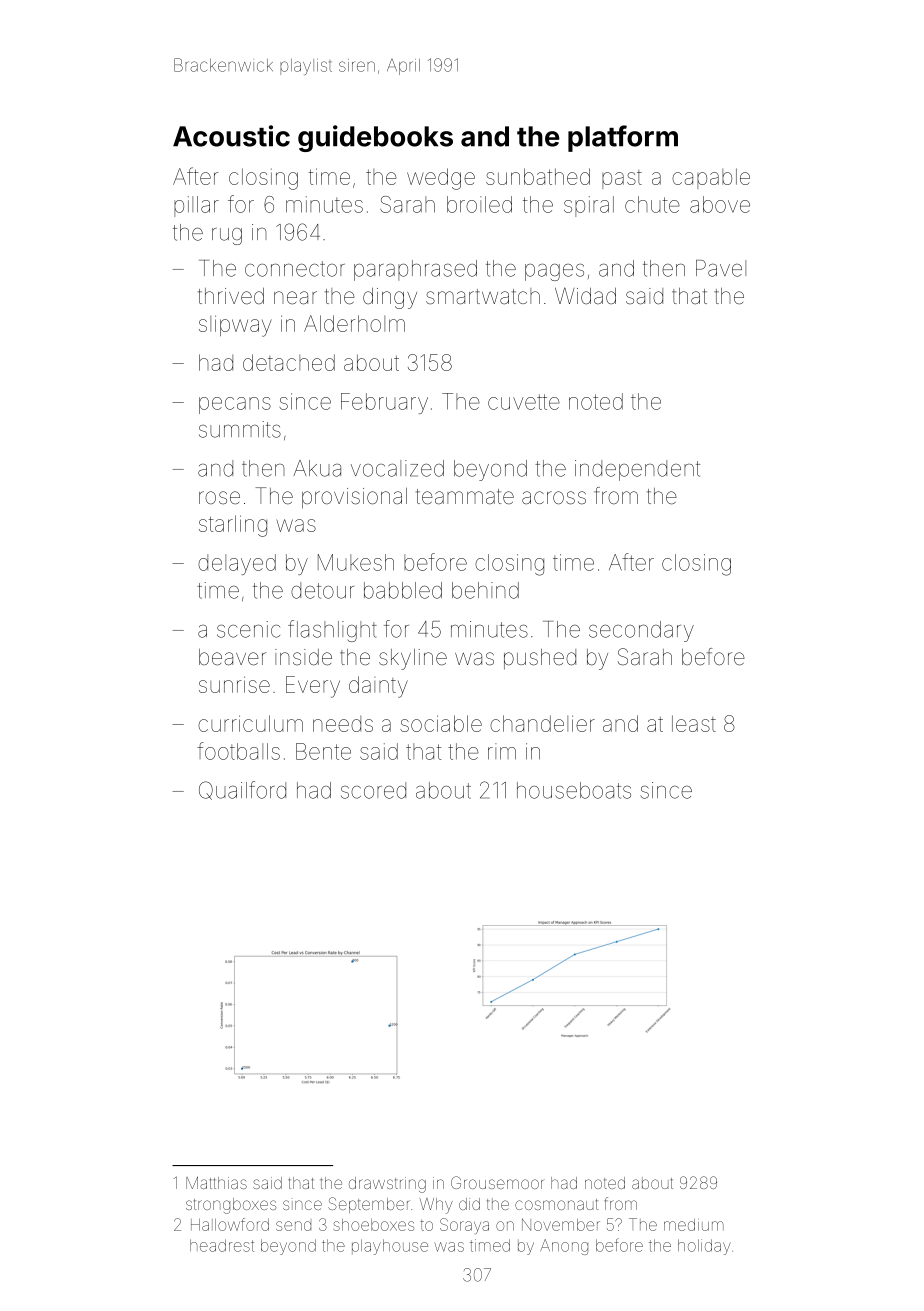  What do you see at coordinates (242, 790) in the document?
I see `Quailford` at bounding box center [242, 790].
